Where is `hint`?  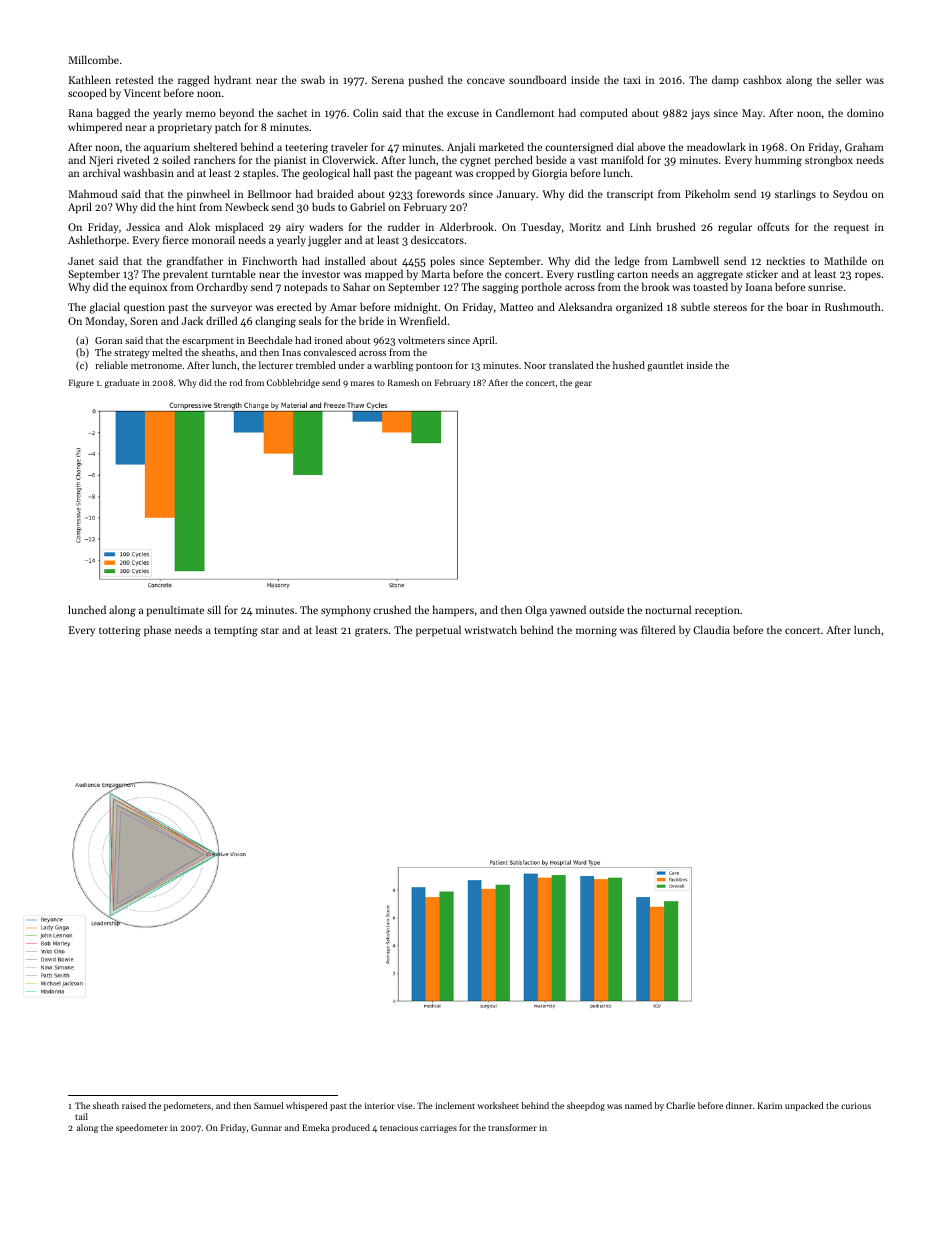
hint is located at coordinates (186, 206).
